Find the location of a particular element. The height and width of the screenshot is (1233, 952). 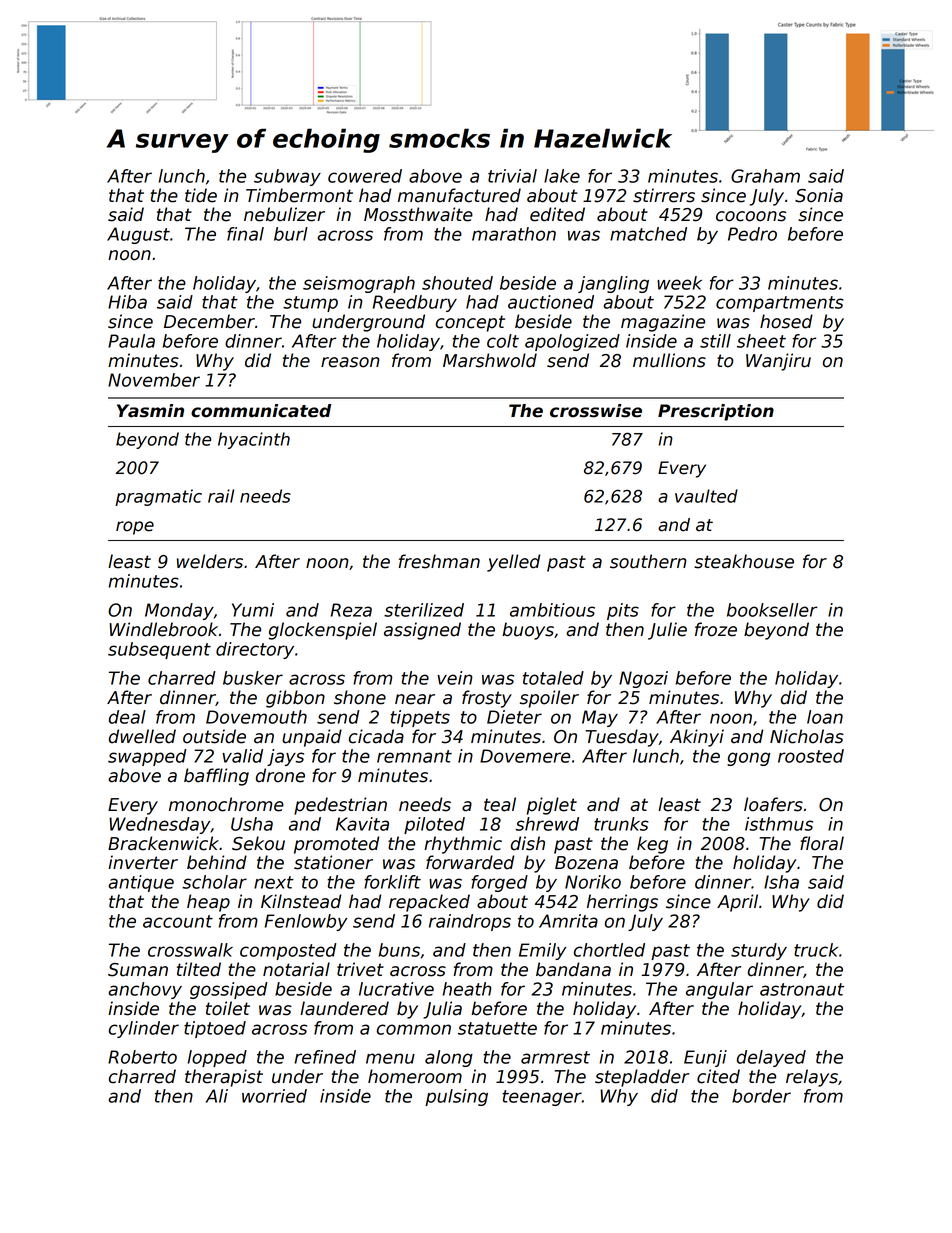

Graham is located at coordinates (765, 176).
